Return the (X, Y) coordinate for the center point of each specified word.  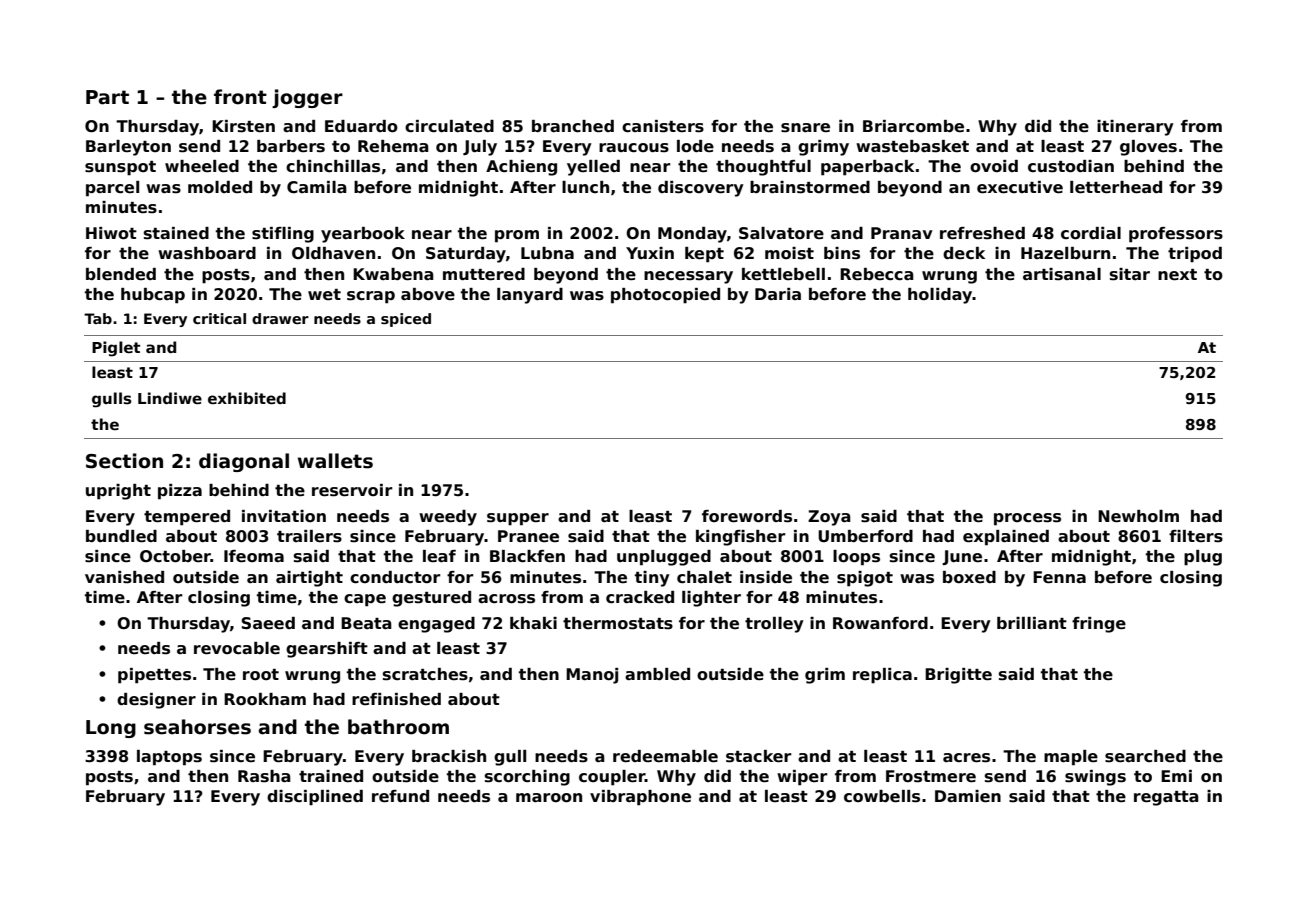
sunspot (120, 168)
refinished (396, 699)
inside (766, 577)
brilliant (1032, 623)
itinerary (1135, 128)
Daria (778, 294)
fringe (1099, 625)
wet (324, 294)
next (1177, 275)
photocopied (665, 296)
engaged (436, 625)
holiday (940, 296)
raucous (634, 148)
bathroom (398, 727)
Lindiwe (170, 398)
